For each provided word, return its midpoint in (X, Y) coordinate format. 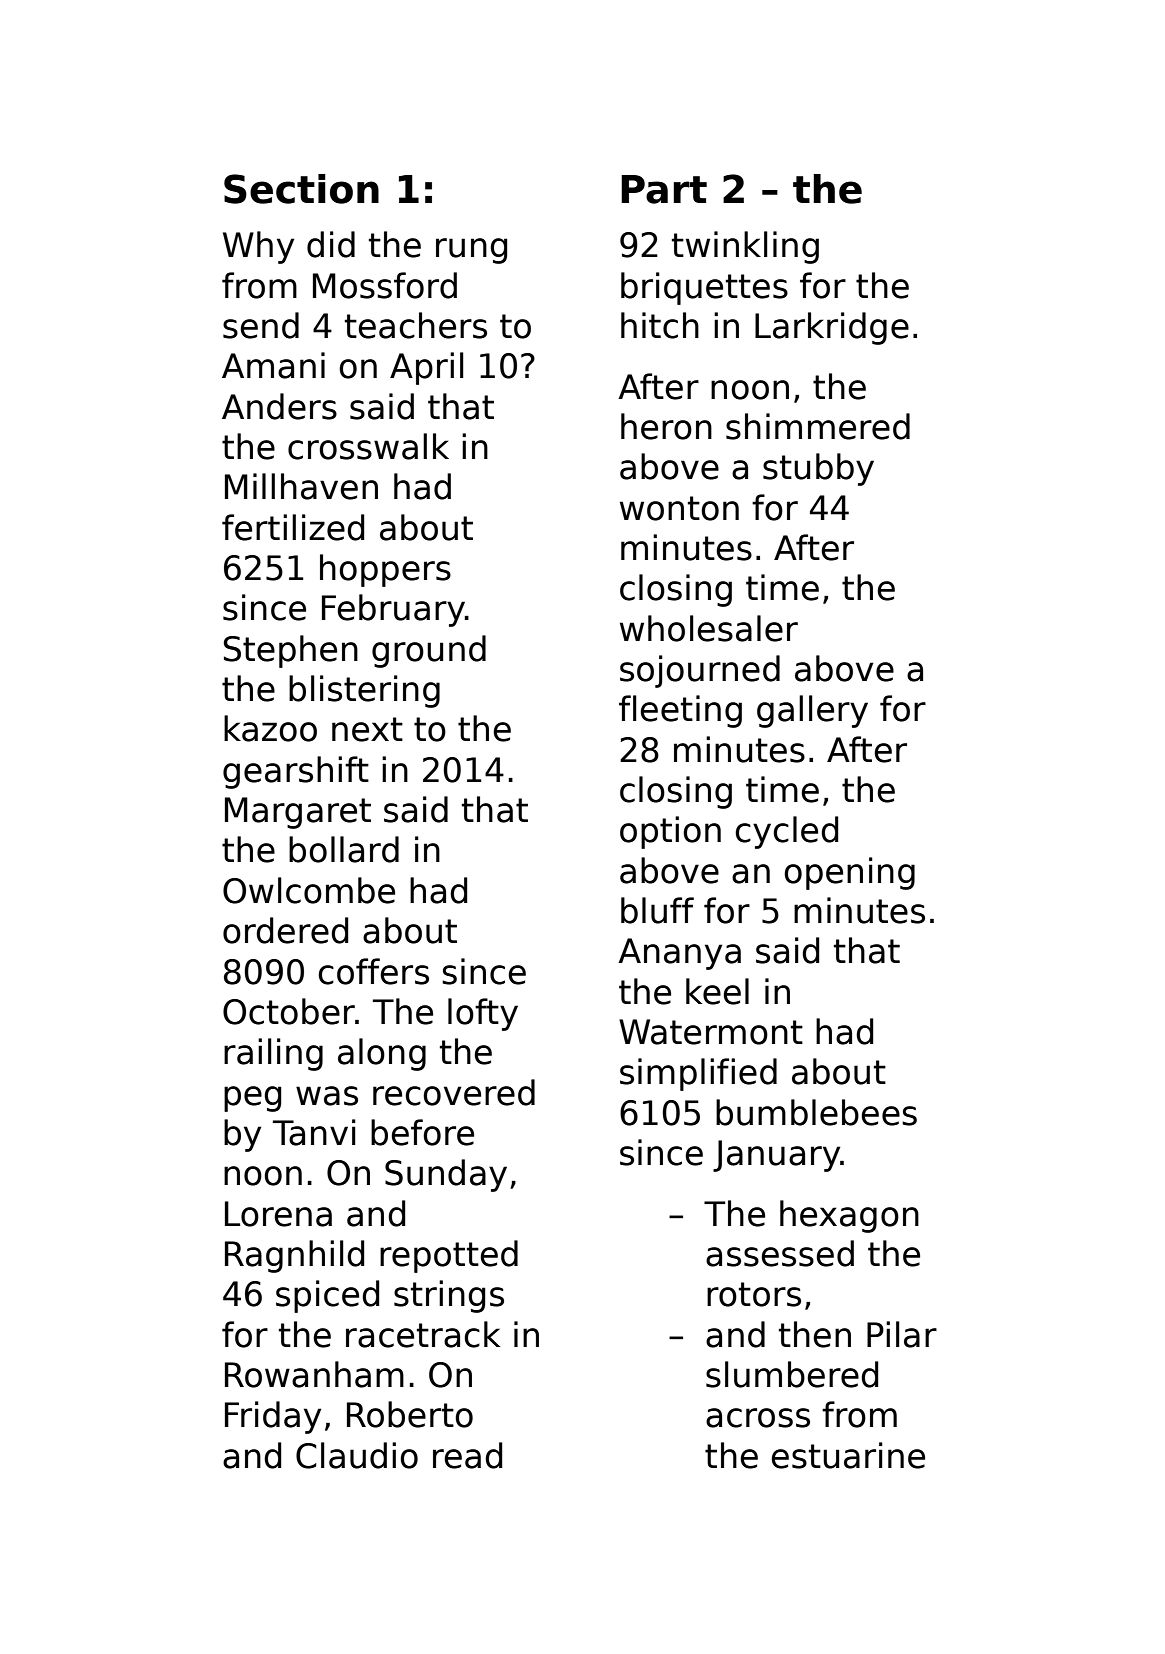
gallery (812, 711)
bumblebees (816, 1112)
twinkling (745, 247)
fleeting (680, 711)
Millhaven (301, 486)
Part (664, 189)
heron (666, 426)
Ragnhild (294, 1256)
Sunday (446, 1175)
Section (301, 189)
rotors (754, 1294)
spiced (327, 1296)
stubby (818, 469)
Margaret (298, 813)
